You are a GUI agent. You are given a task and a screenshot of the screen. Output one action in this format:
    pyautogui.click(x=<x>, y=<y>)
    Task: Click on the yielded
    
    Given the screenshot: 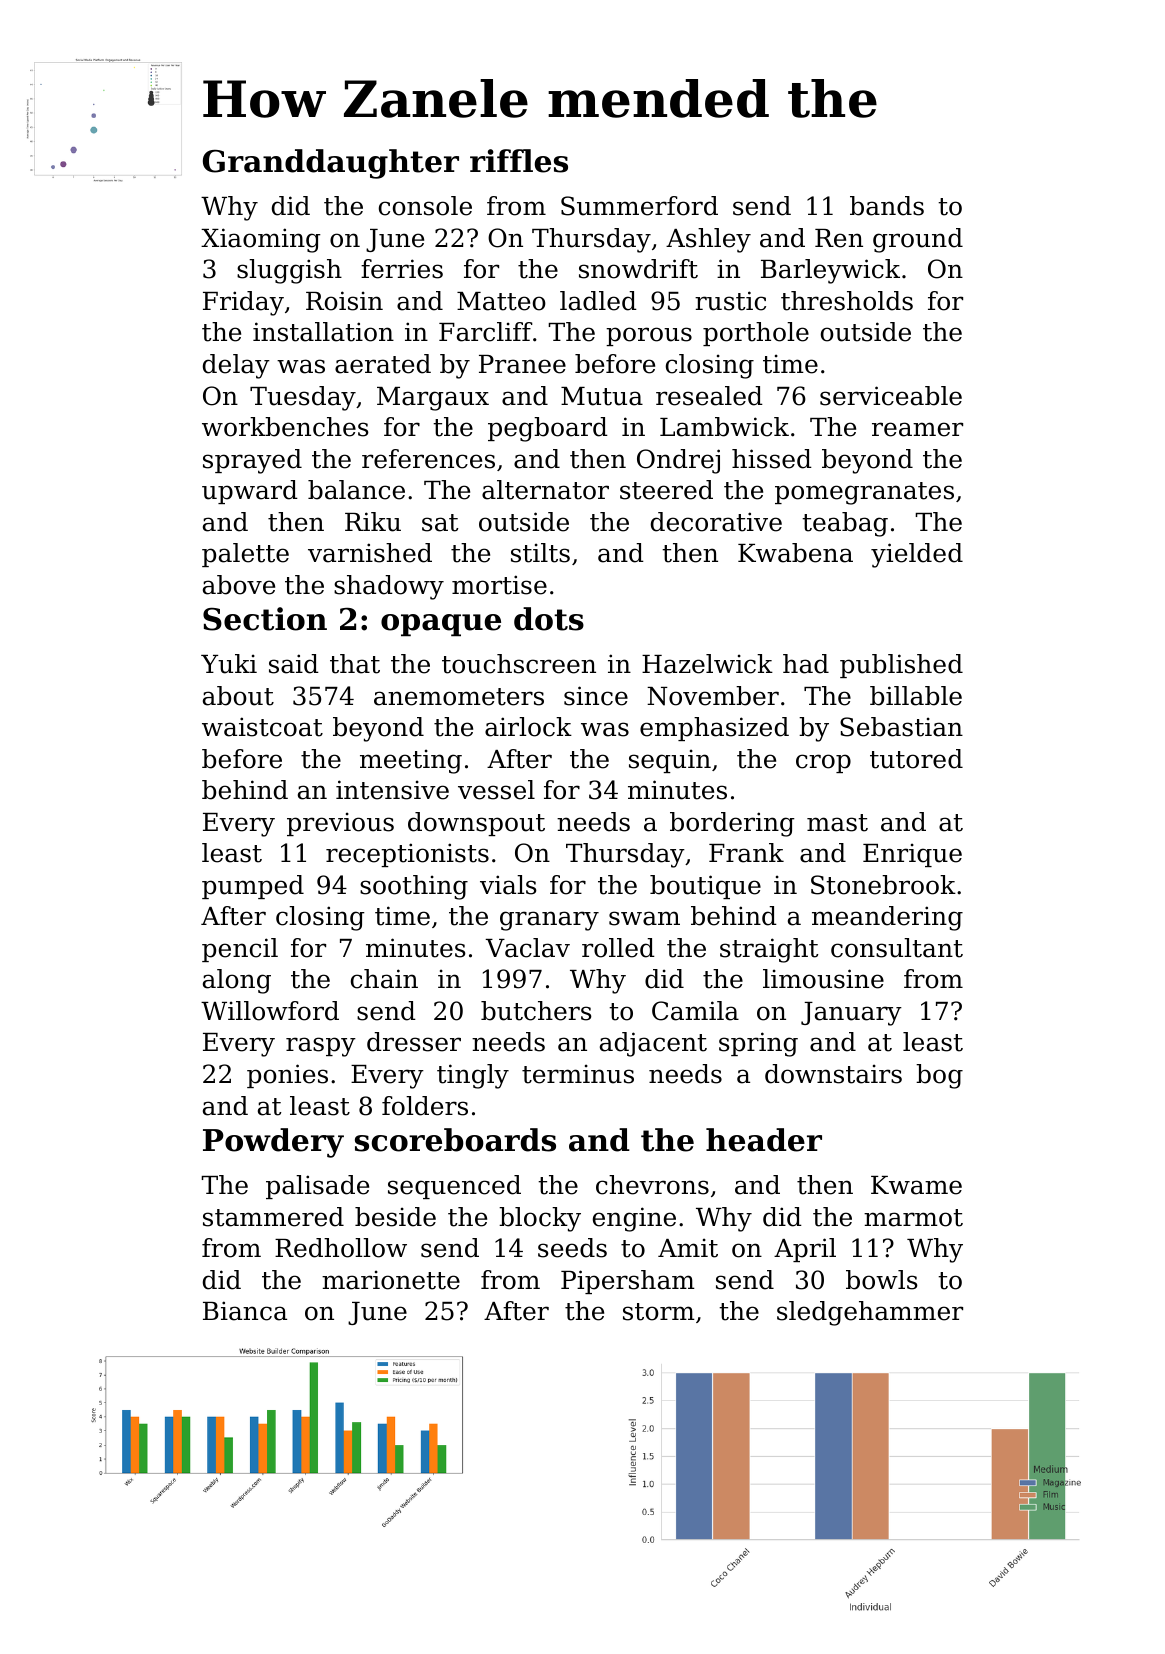 What is the action you would take?
    pyautogui.click(x=917, y=555)
